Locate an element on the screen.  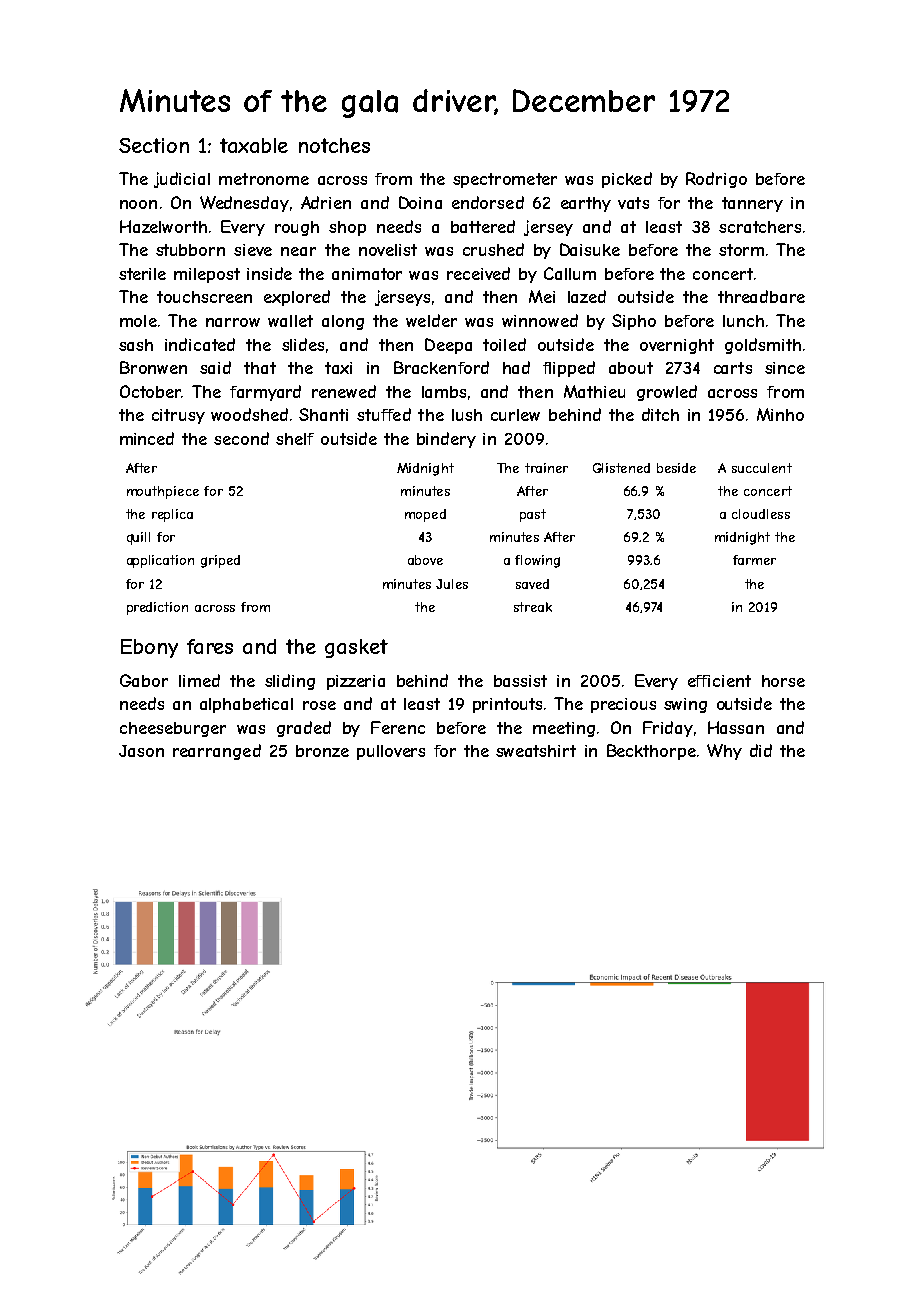
Section is located at coordinates (154, 145).
